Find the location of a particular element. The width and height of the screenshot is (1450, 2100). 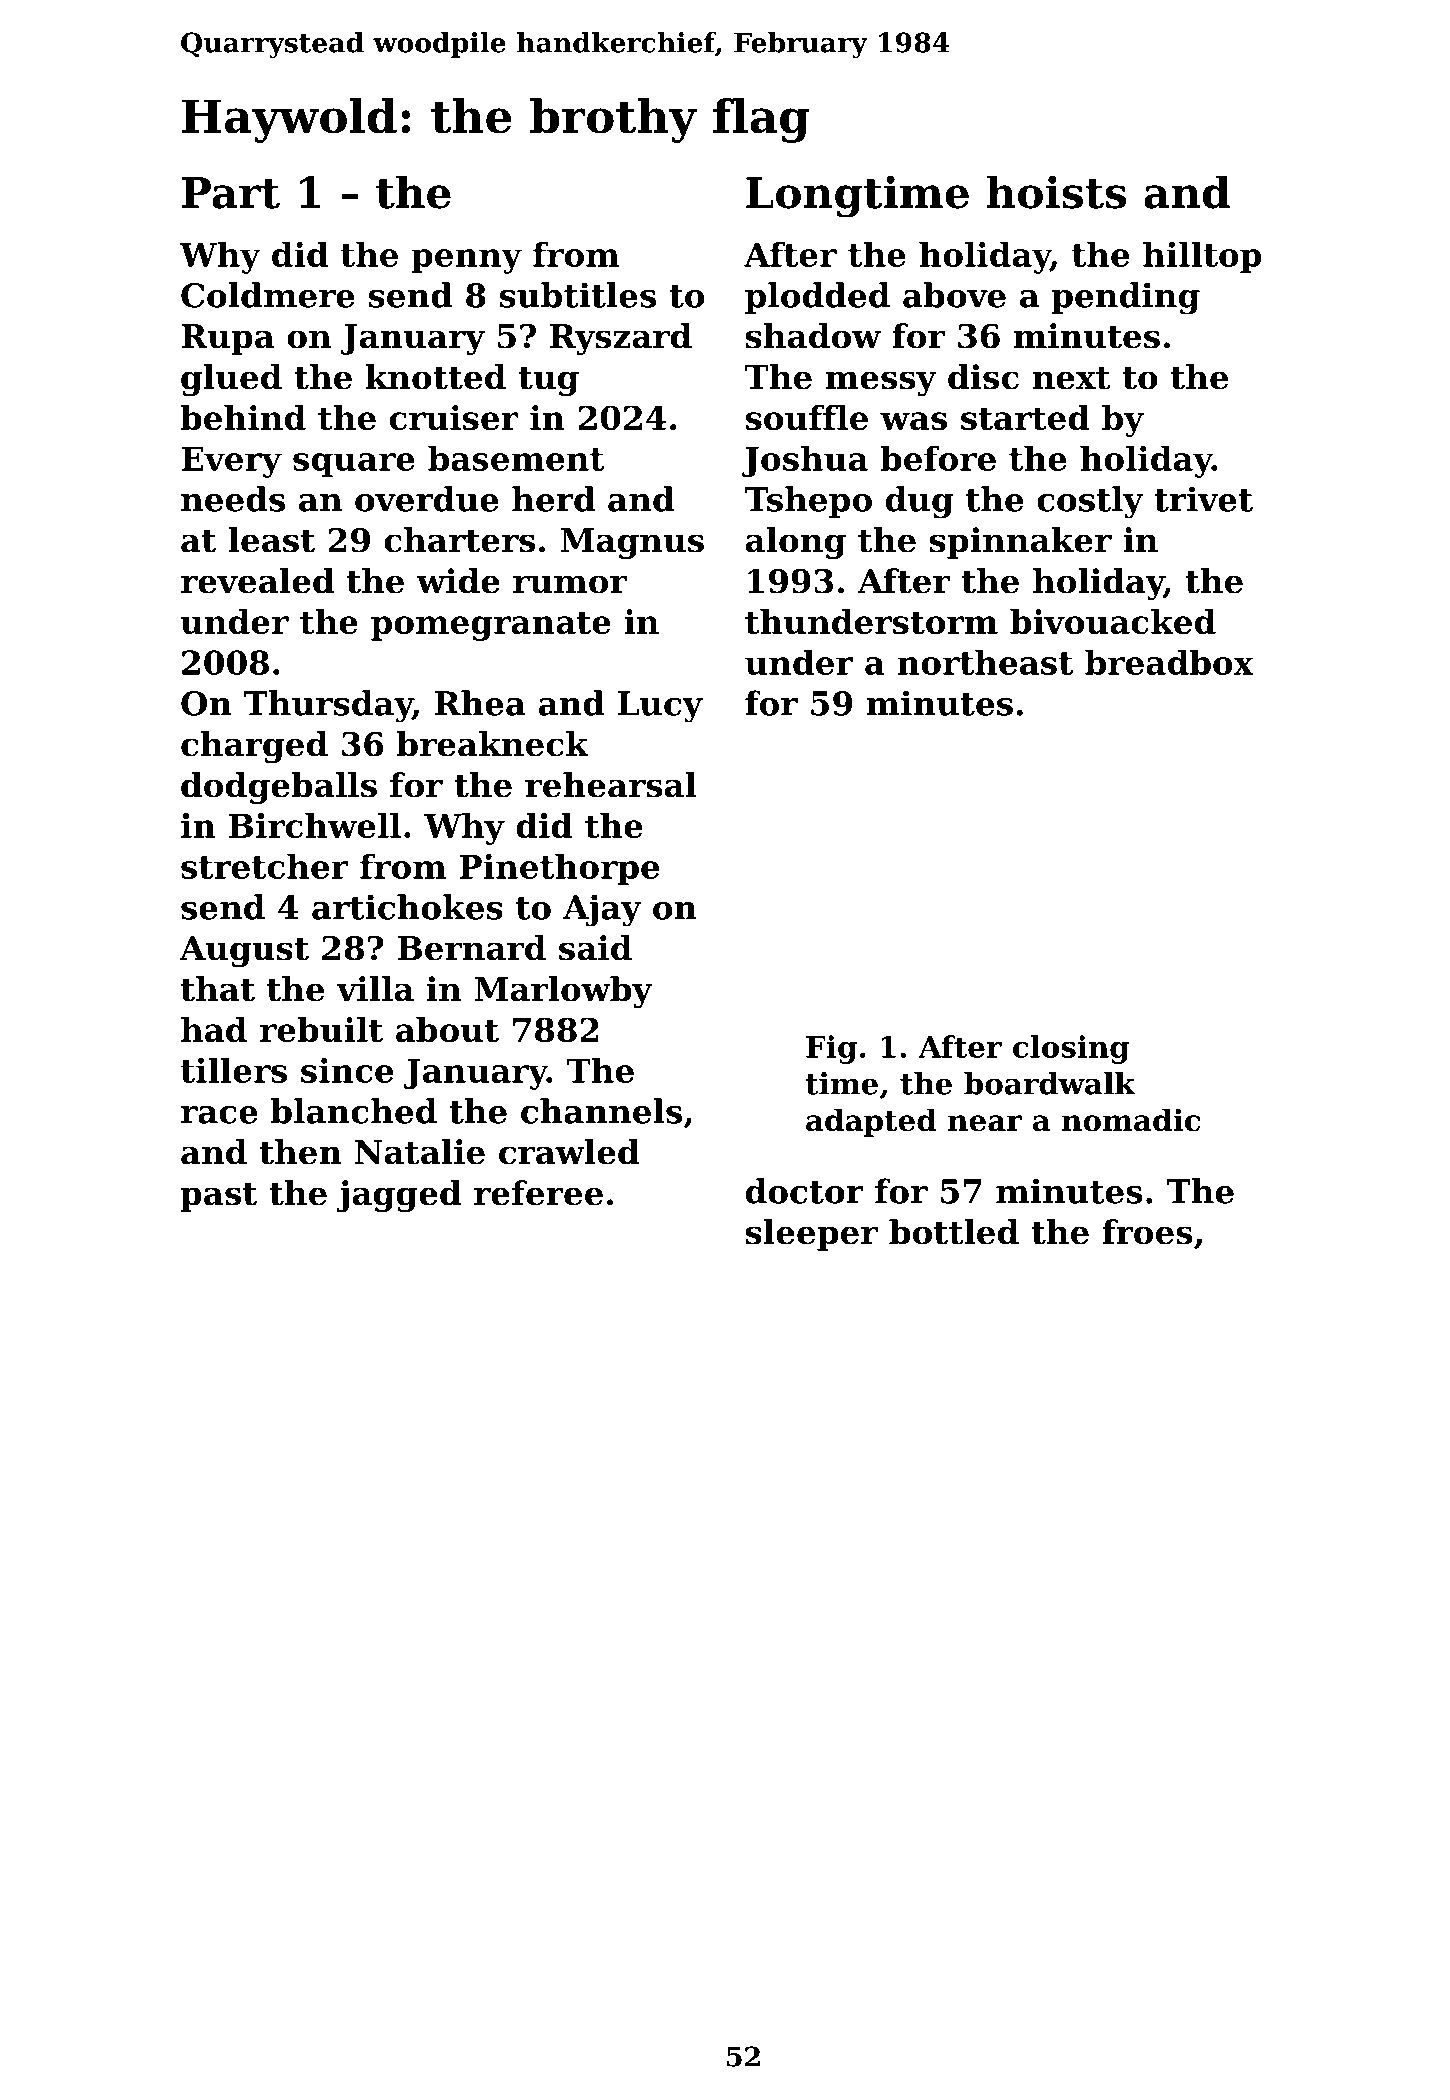

revealed is located at coordinates (257, 581).
